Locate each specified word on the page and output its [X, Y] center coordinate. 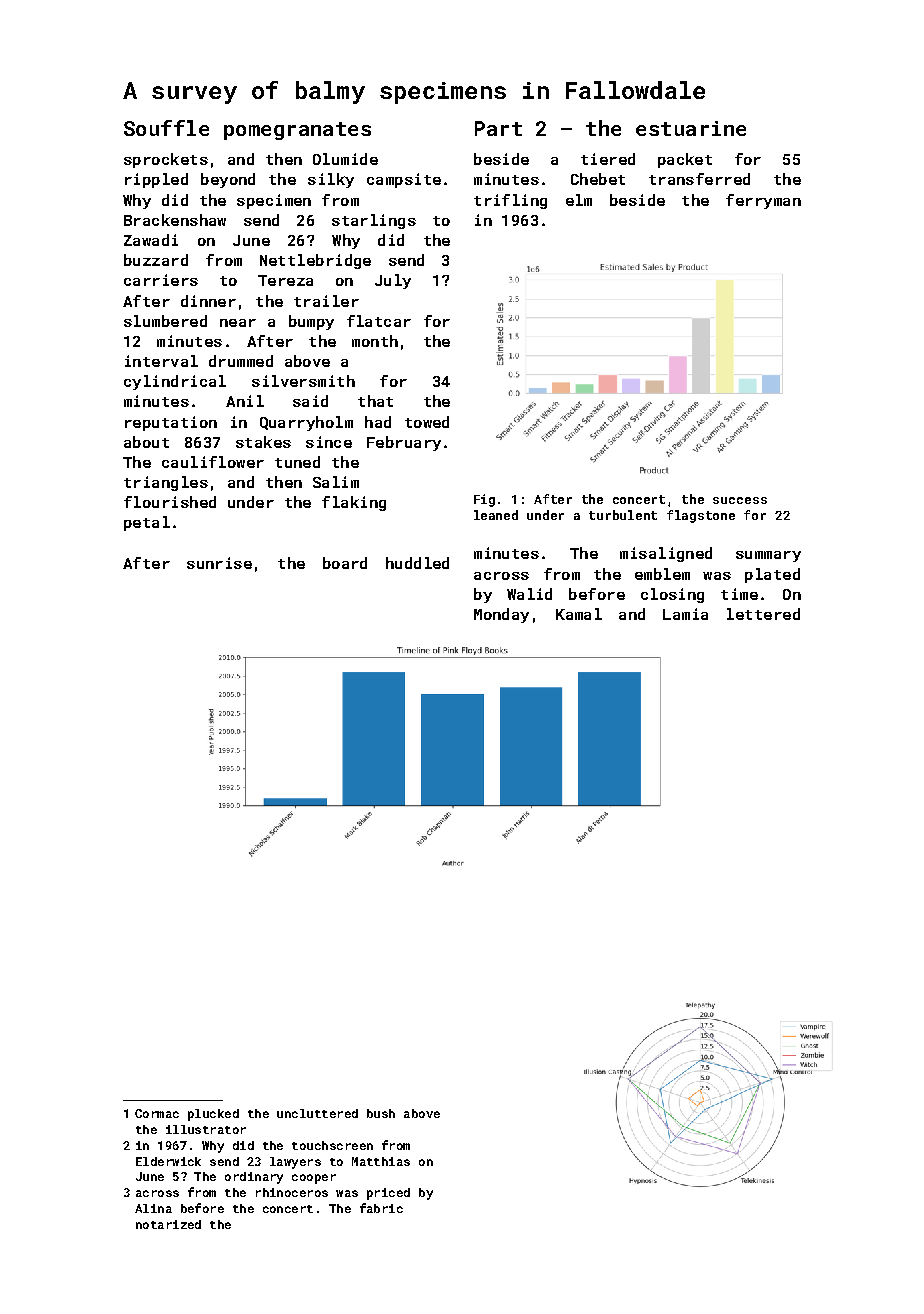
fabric [381, 1208]
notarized [168, 1224]
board [345, 563]
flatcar [379, 321]
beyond [228, 180]
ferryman [763, 201]
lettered [763, 614]
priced [388, 1194]
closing [672, 595]
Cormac [157, 1113]
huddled [417, 563]
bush [381, 1113]
